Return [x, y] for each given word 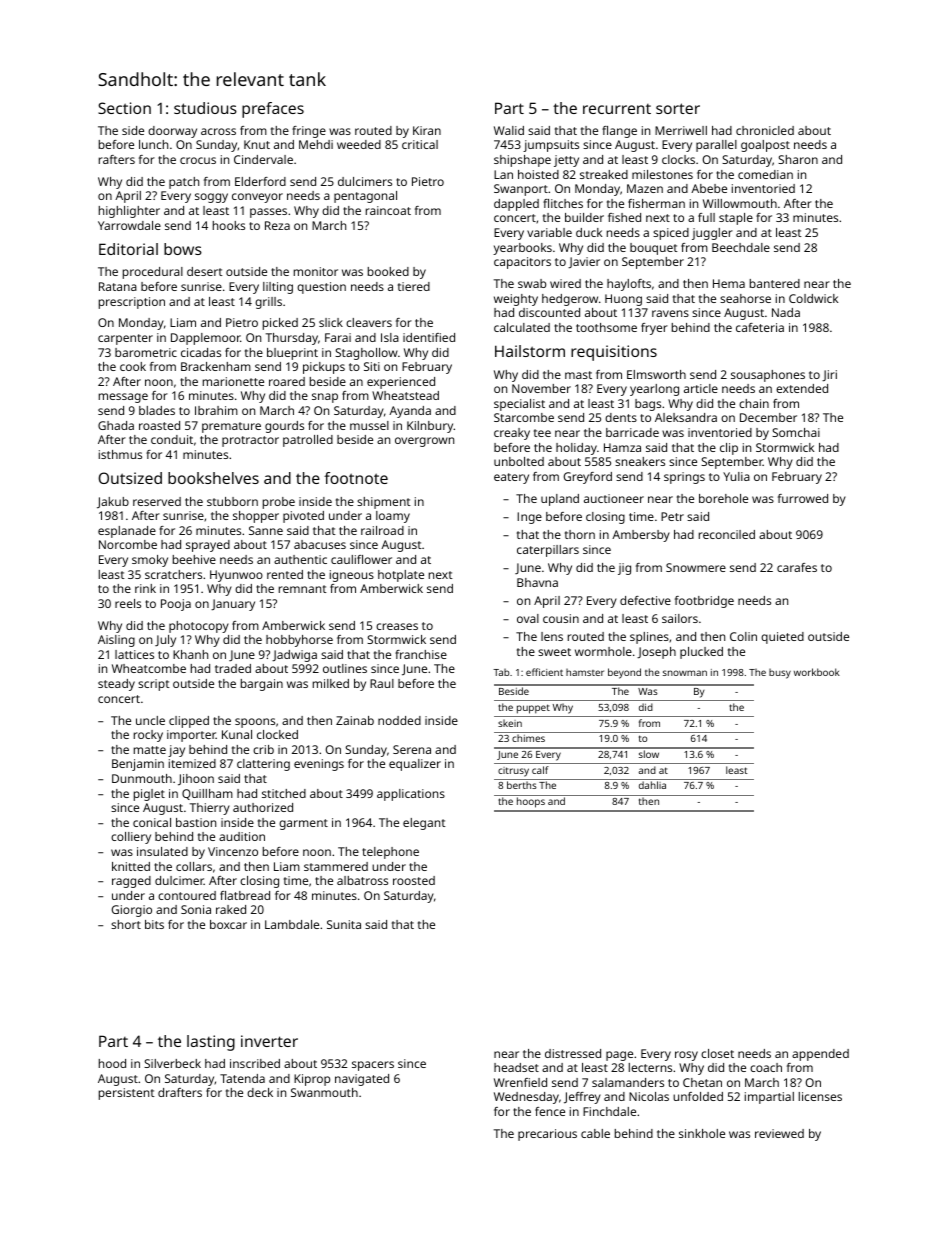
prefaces [273, 110]
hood [112, 1063]
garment [303, 824]
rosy [686, 1056]
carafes [797, 567]
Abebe [709, 188]
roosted [414, 880]
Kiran [427, 130]
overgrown [424, 442]
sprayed [208, 546]
